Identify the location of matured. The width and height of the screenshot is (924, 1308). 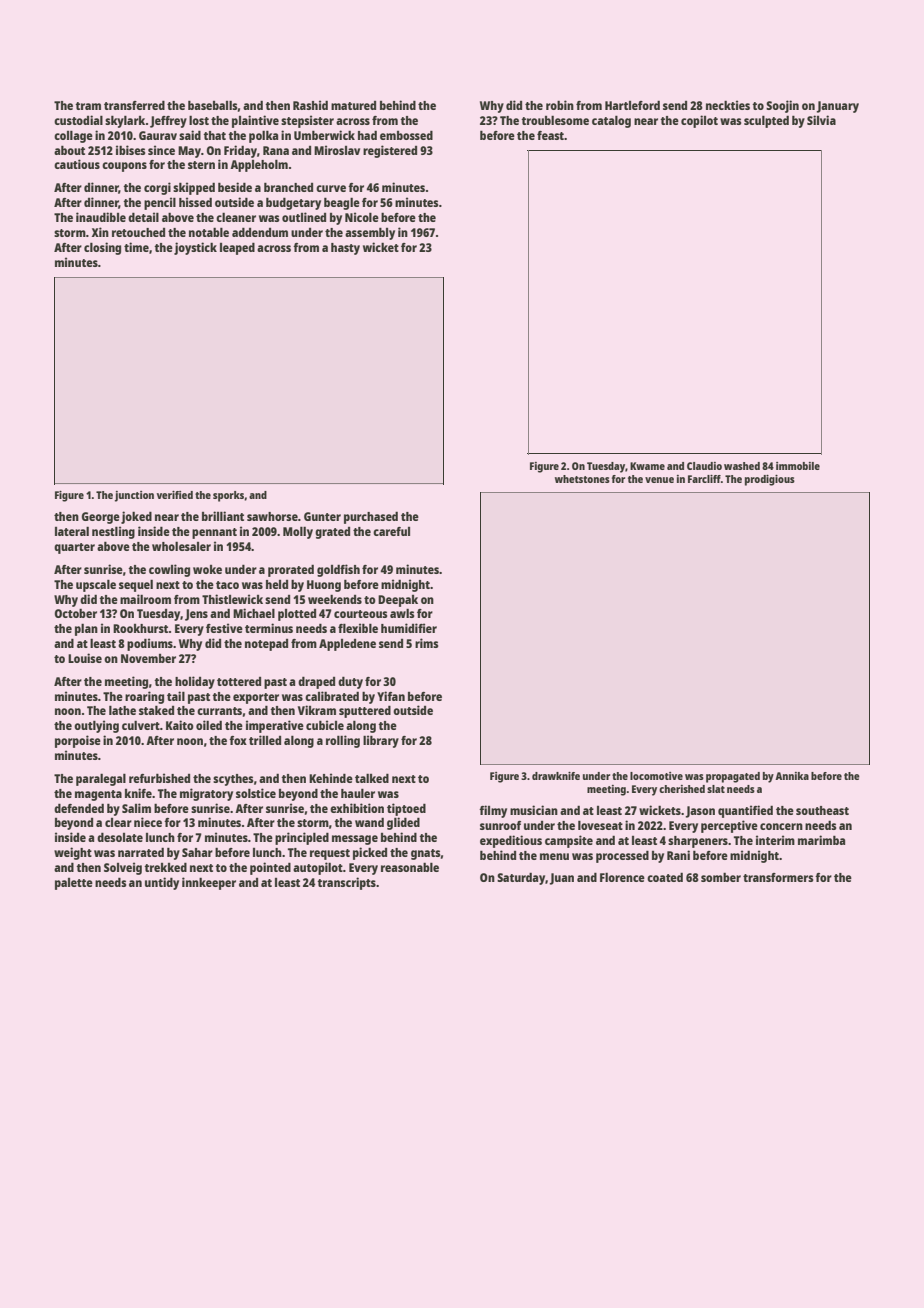
(353, 105).
